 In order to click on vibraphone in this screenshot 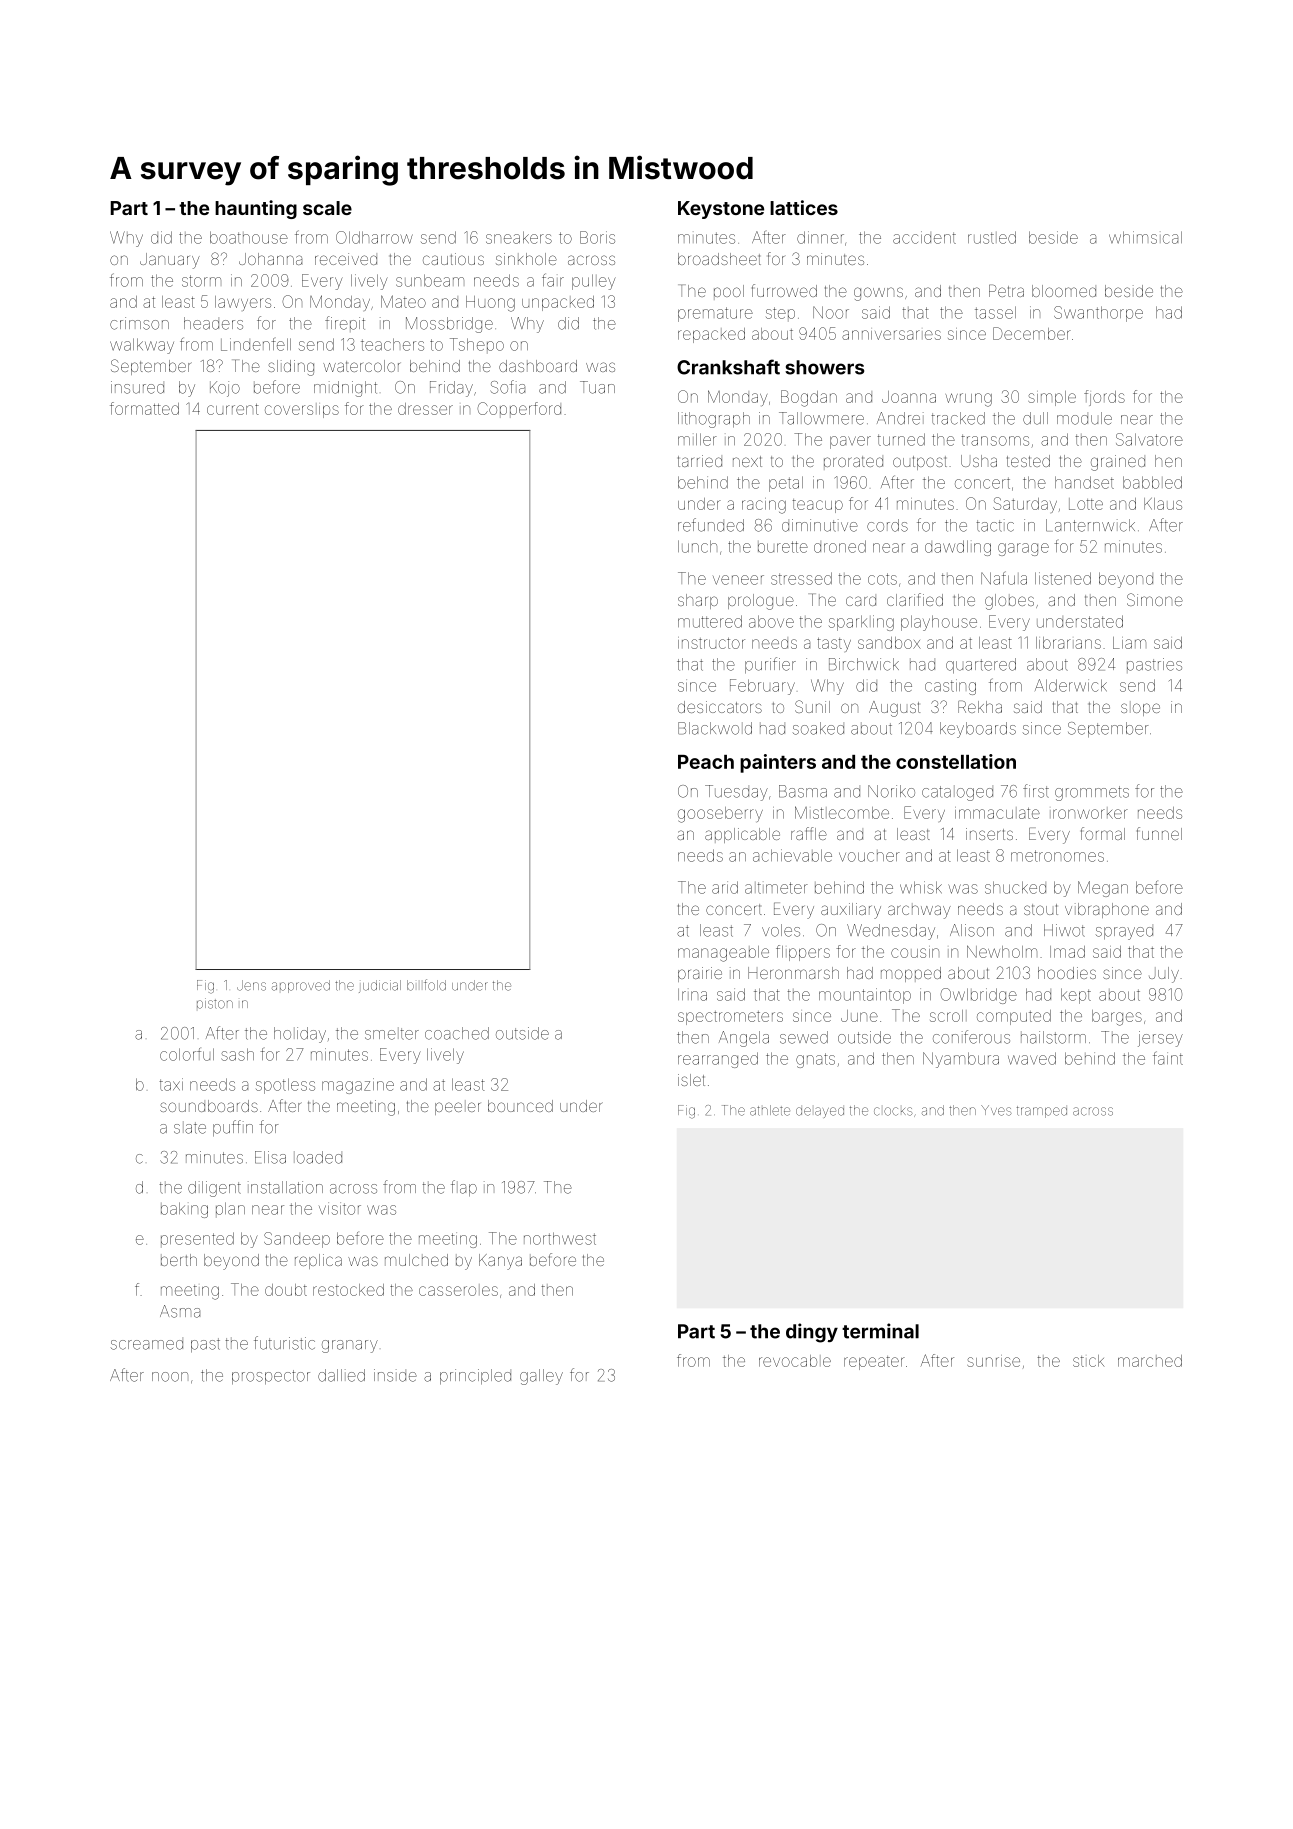, I will do `click(1107, 910)`.
